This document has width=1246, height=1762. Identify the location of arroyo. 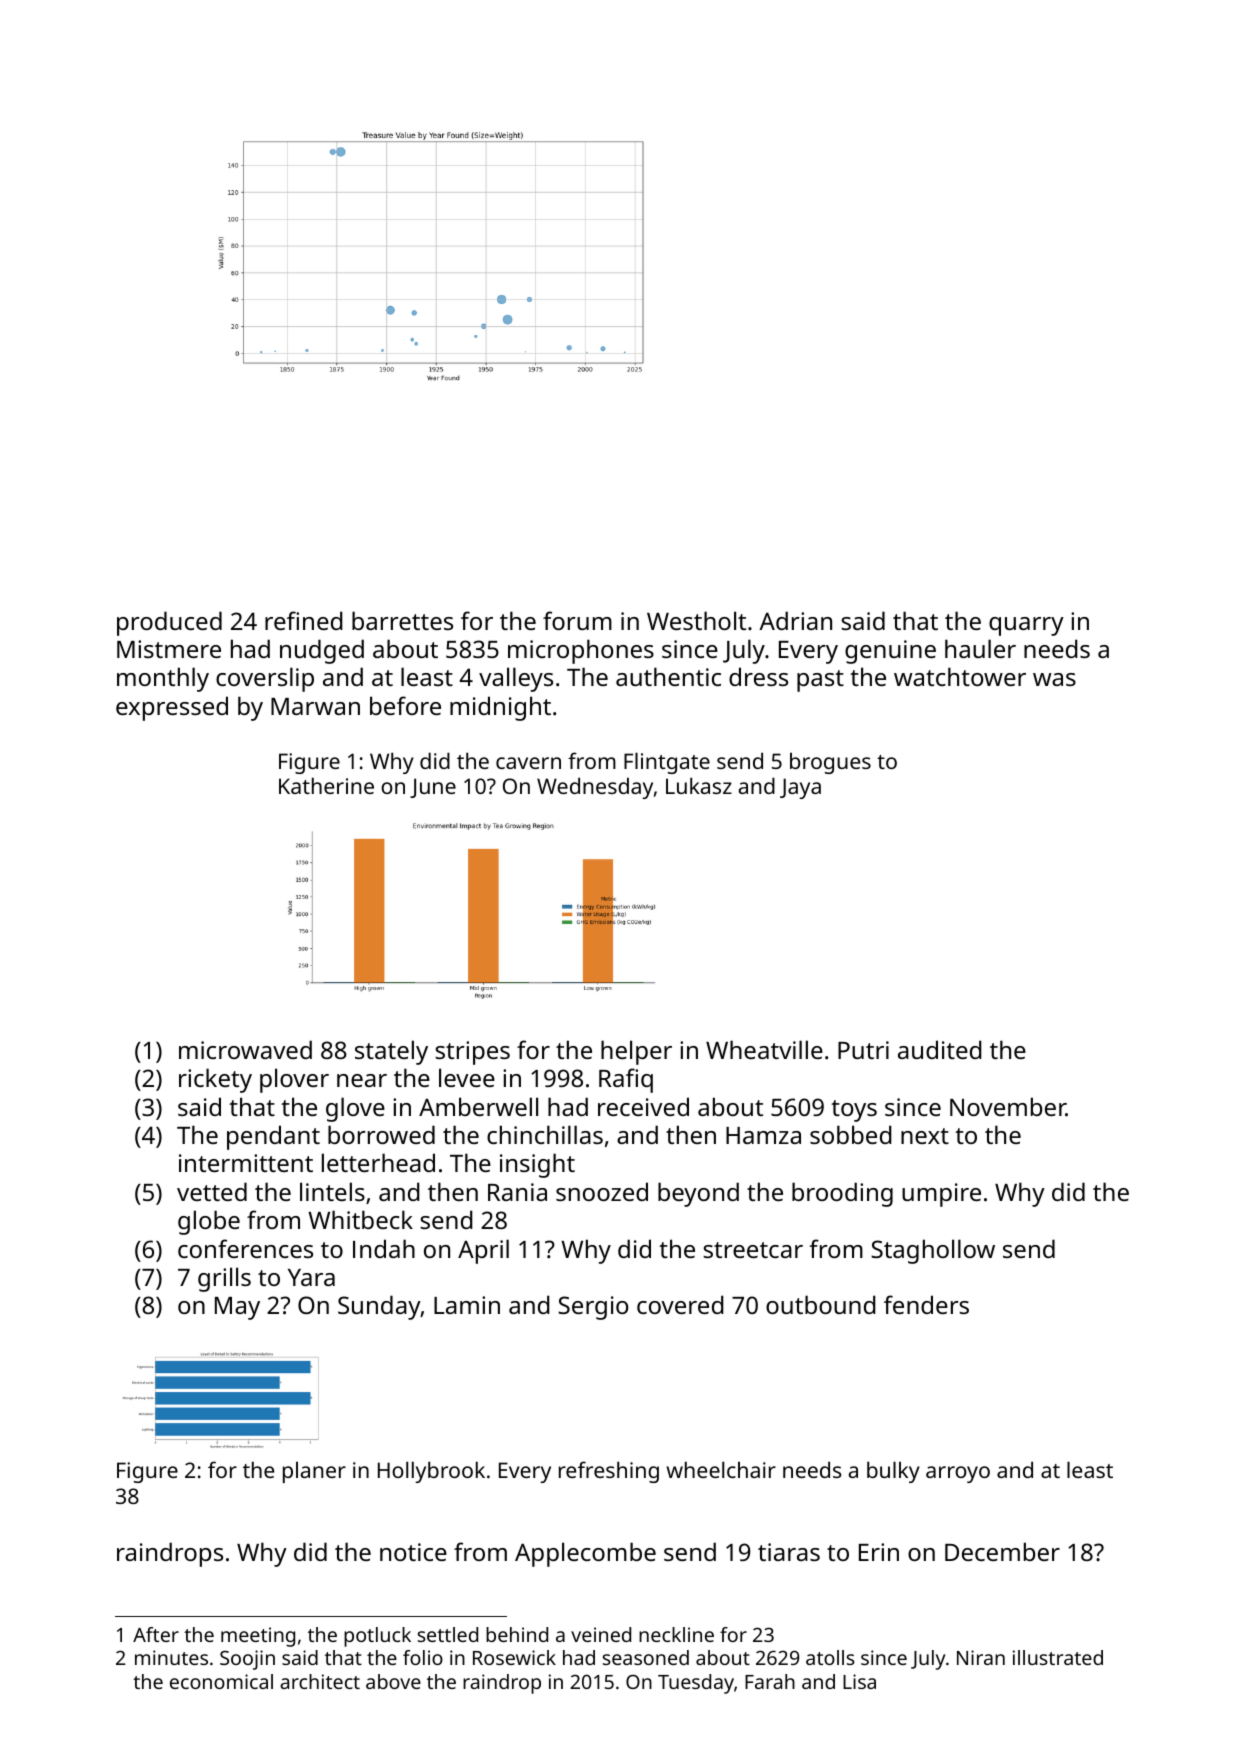
(958, 1474).
